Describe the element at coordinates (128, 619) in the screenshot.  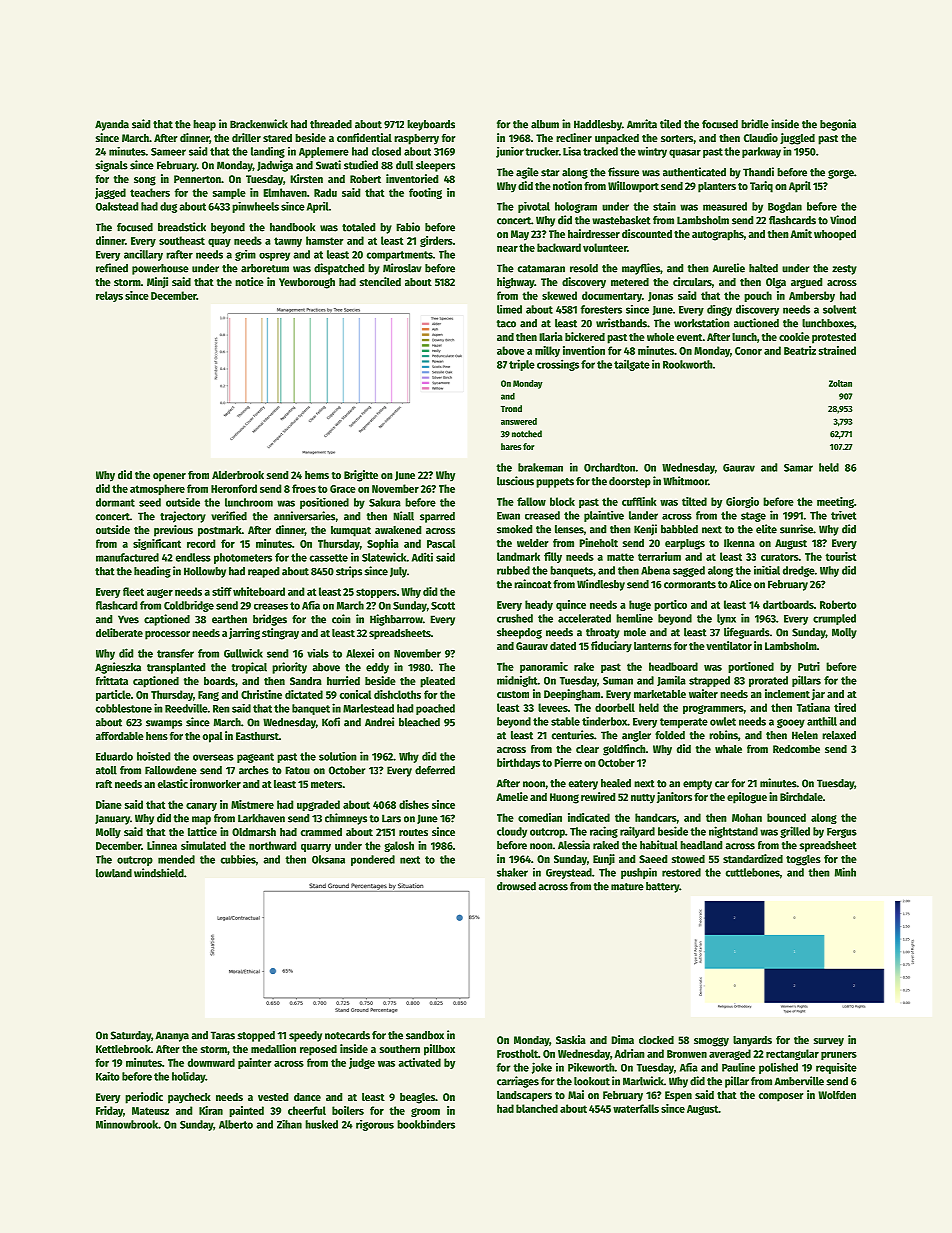
I see `Yves` at that location.
